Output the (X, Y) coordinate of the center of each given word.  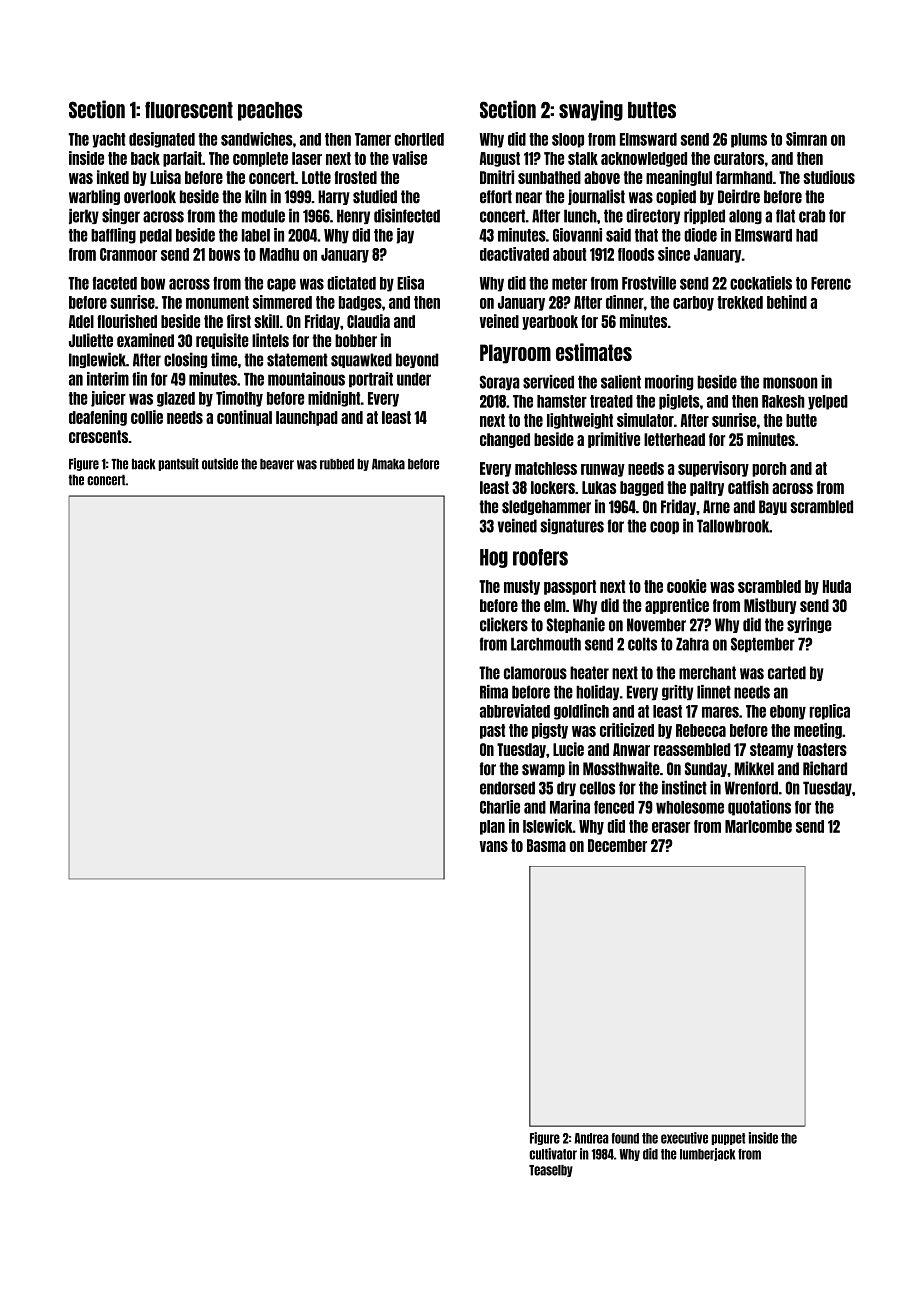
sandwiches (257, 139)
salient (621, 382)
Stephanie (575, 625)
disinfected (407, 216)
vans (494, 846)
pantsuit (178, 464)
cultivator (553, 1154)
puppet (728, 1139)
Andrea (591, 1138)
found (625, 1138)
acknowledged (644, 159)
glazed (176, 399)
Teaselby (551, 1171)
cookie (687, 586)
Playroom (515, 354)
